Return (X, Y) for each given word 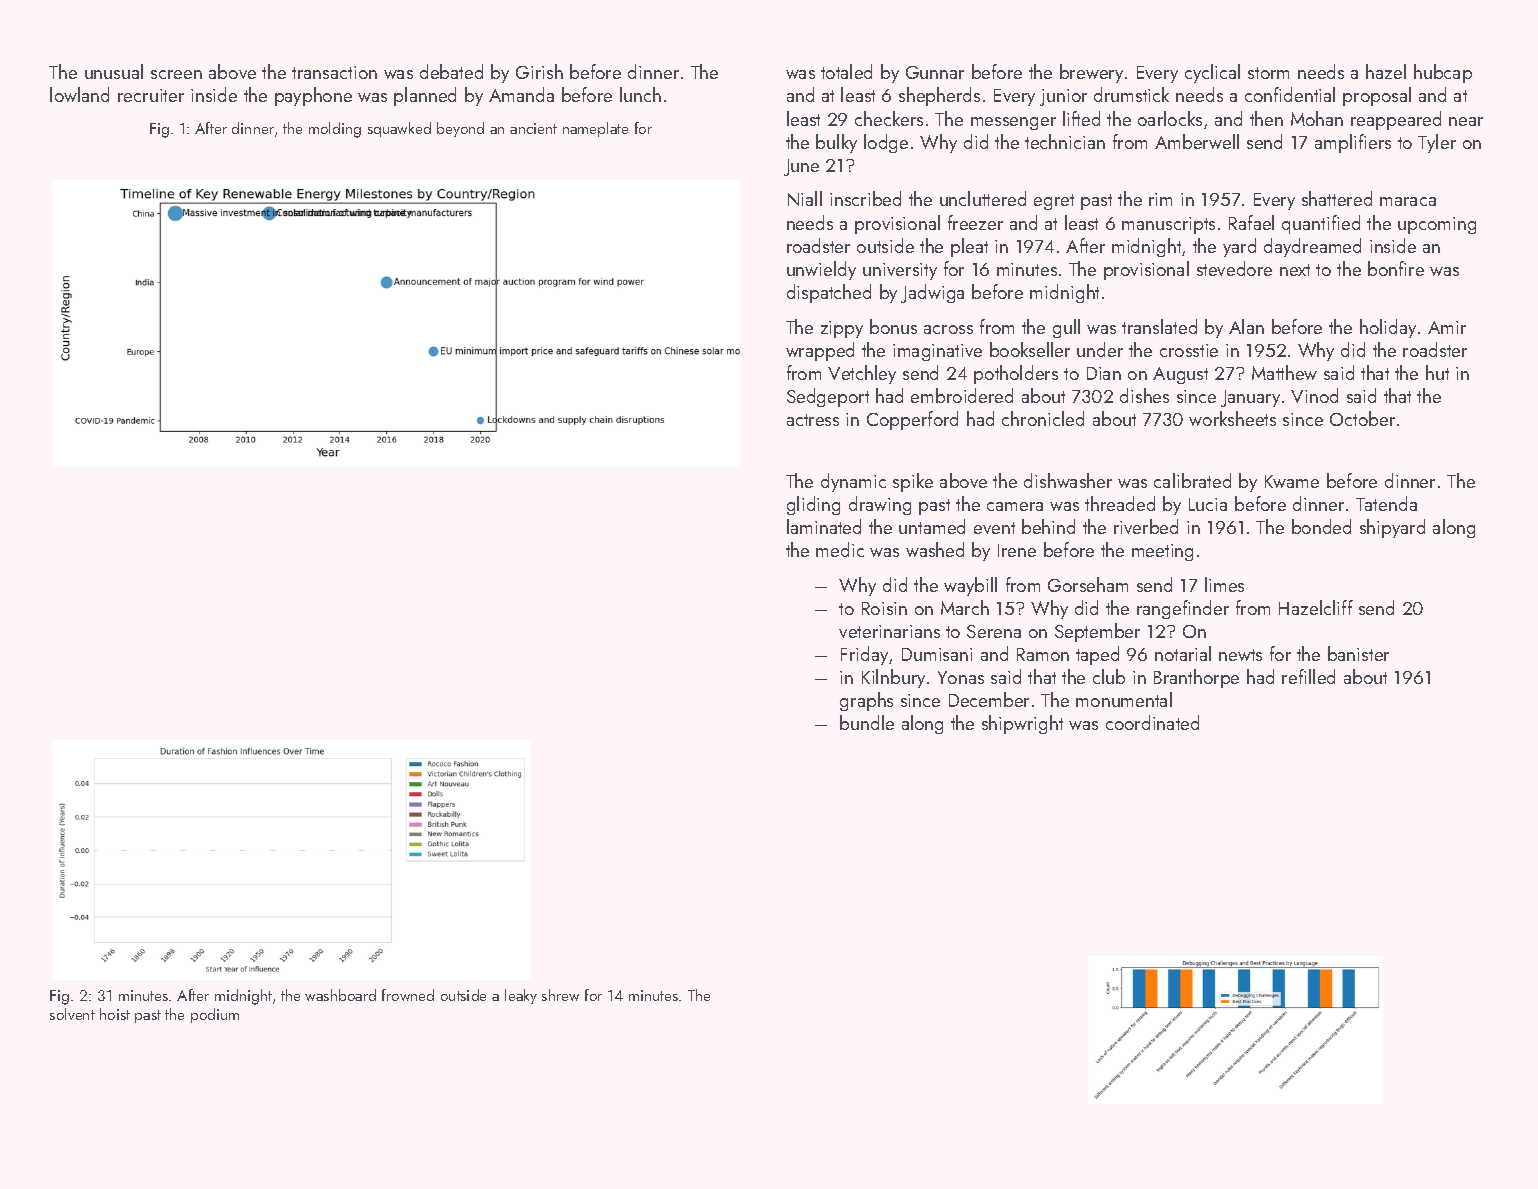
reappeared (1396, 120)
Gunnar (935, 72)
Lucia (1208, 504)
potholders (1016, 374)
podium (215, 1015)
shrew (560, 995)
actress (813, 420)
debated (451, 71)
